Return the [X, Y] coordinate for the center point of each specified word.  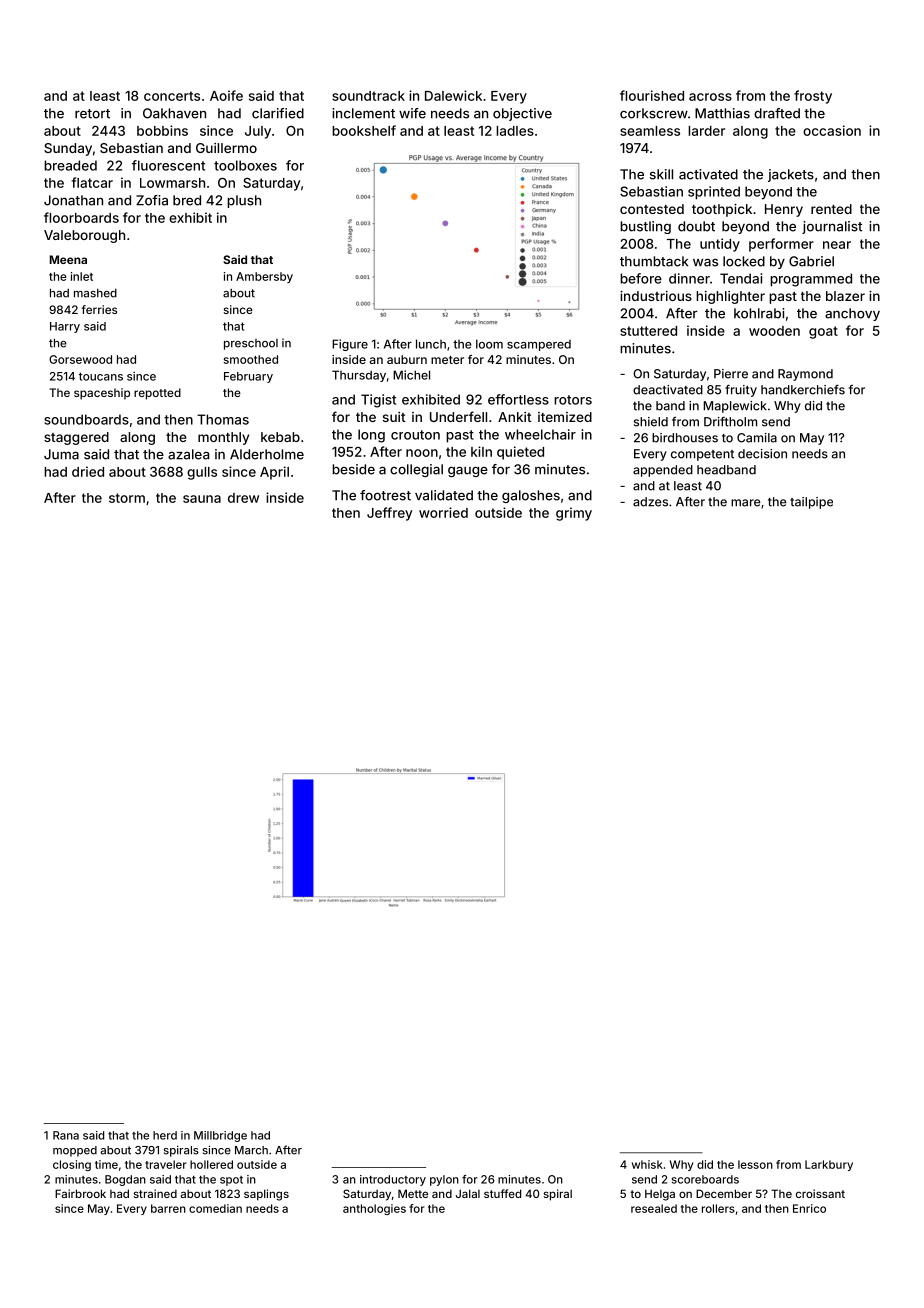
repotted [157, 394]
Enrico [809, 1208]
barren [168, 1208]
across [710, 97]
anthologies [374, 1209]
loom [489, 344]
